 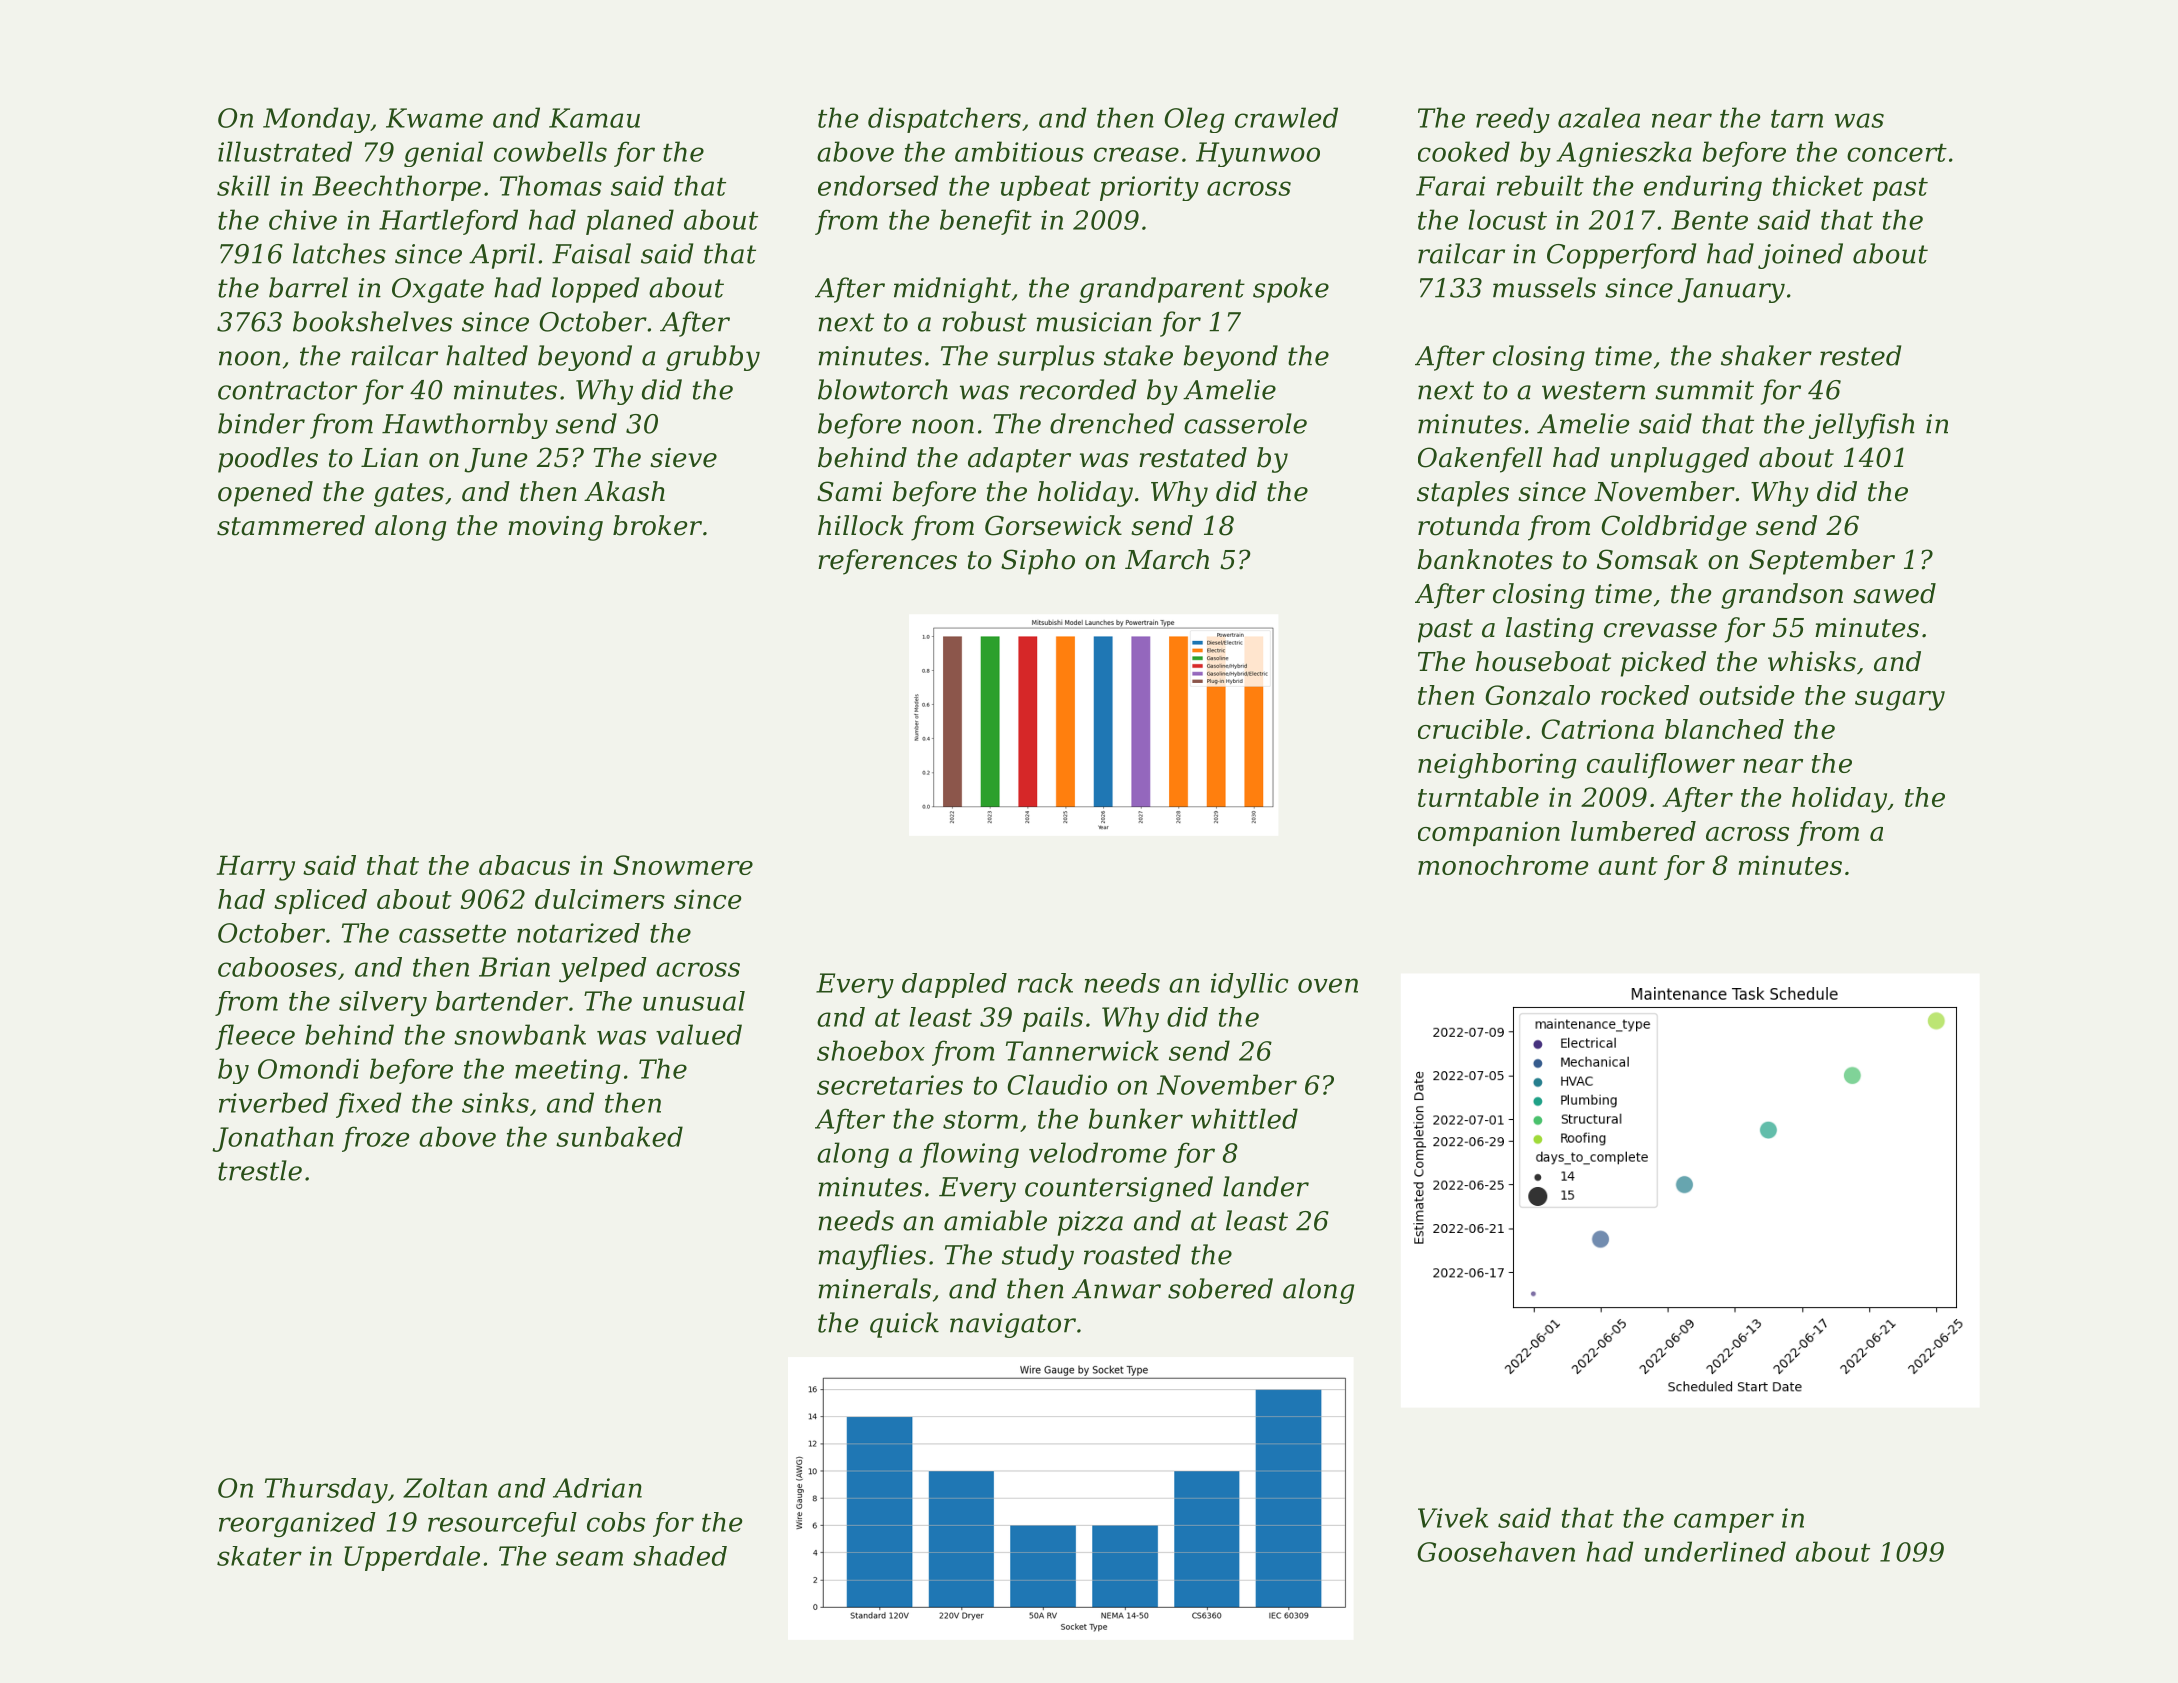 What do you see at coordinates (1291, 290) in the document?
I see `spoke` at bounding box center [1291, 290].
